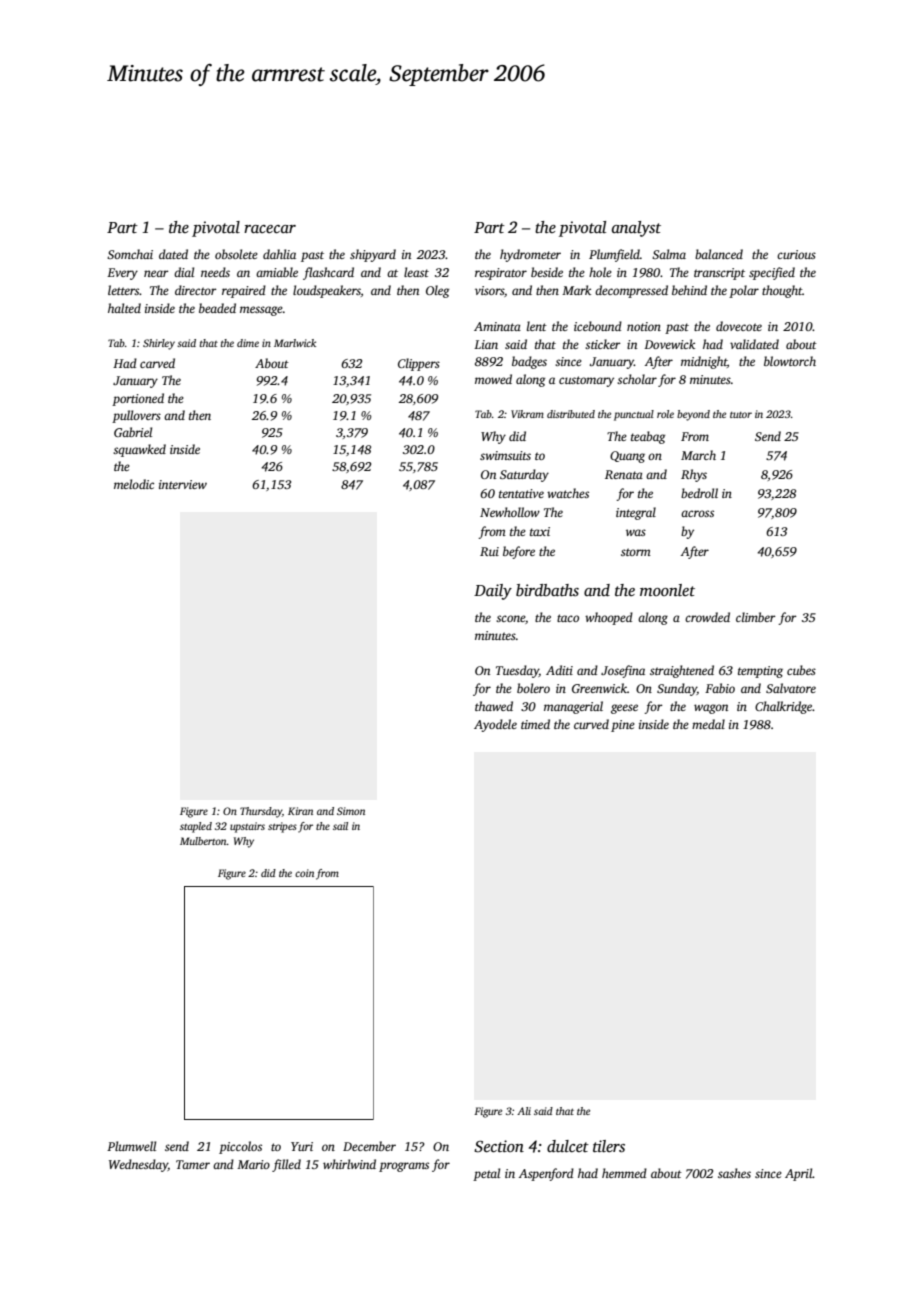 This image has height=1308, width=924. Describe the element at coordinates (131, 1146) in the image. I see `Plumwell` at that location.
